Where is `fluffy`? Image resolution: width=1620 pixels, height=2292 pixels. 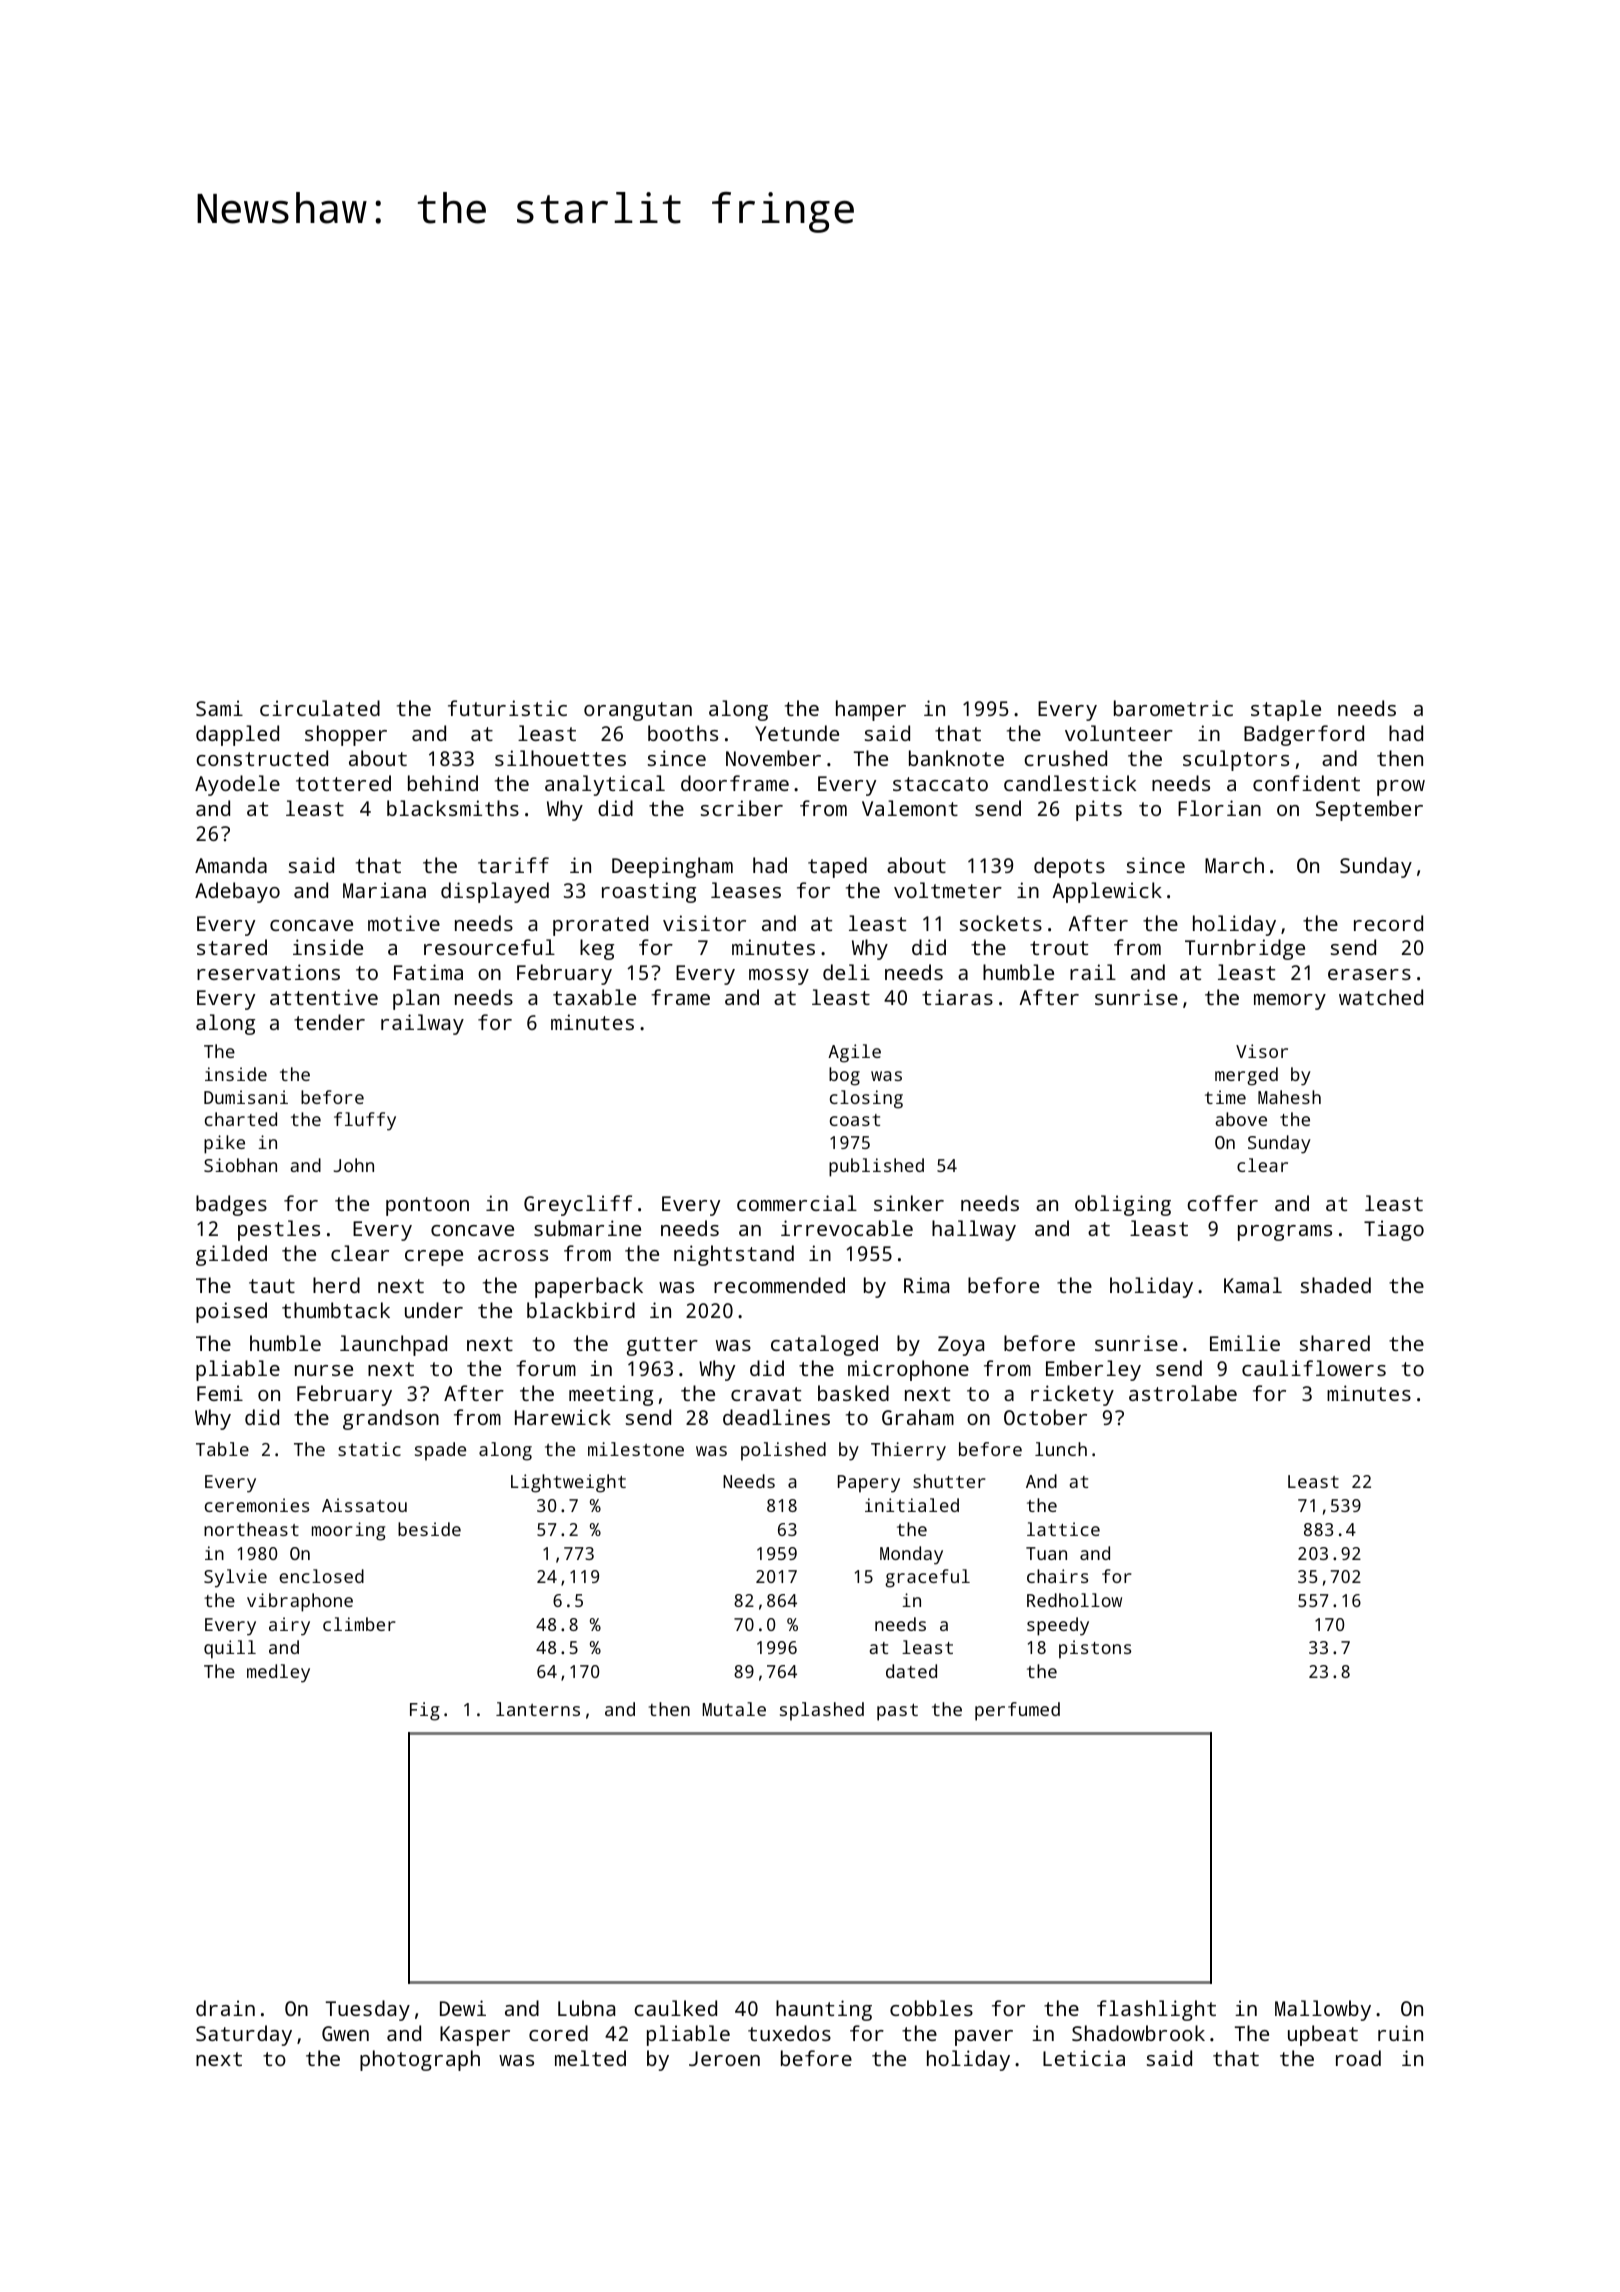
fluffy is located at coordinates (365, 1121).
